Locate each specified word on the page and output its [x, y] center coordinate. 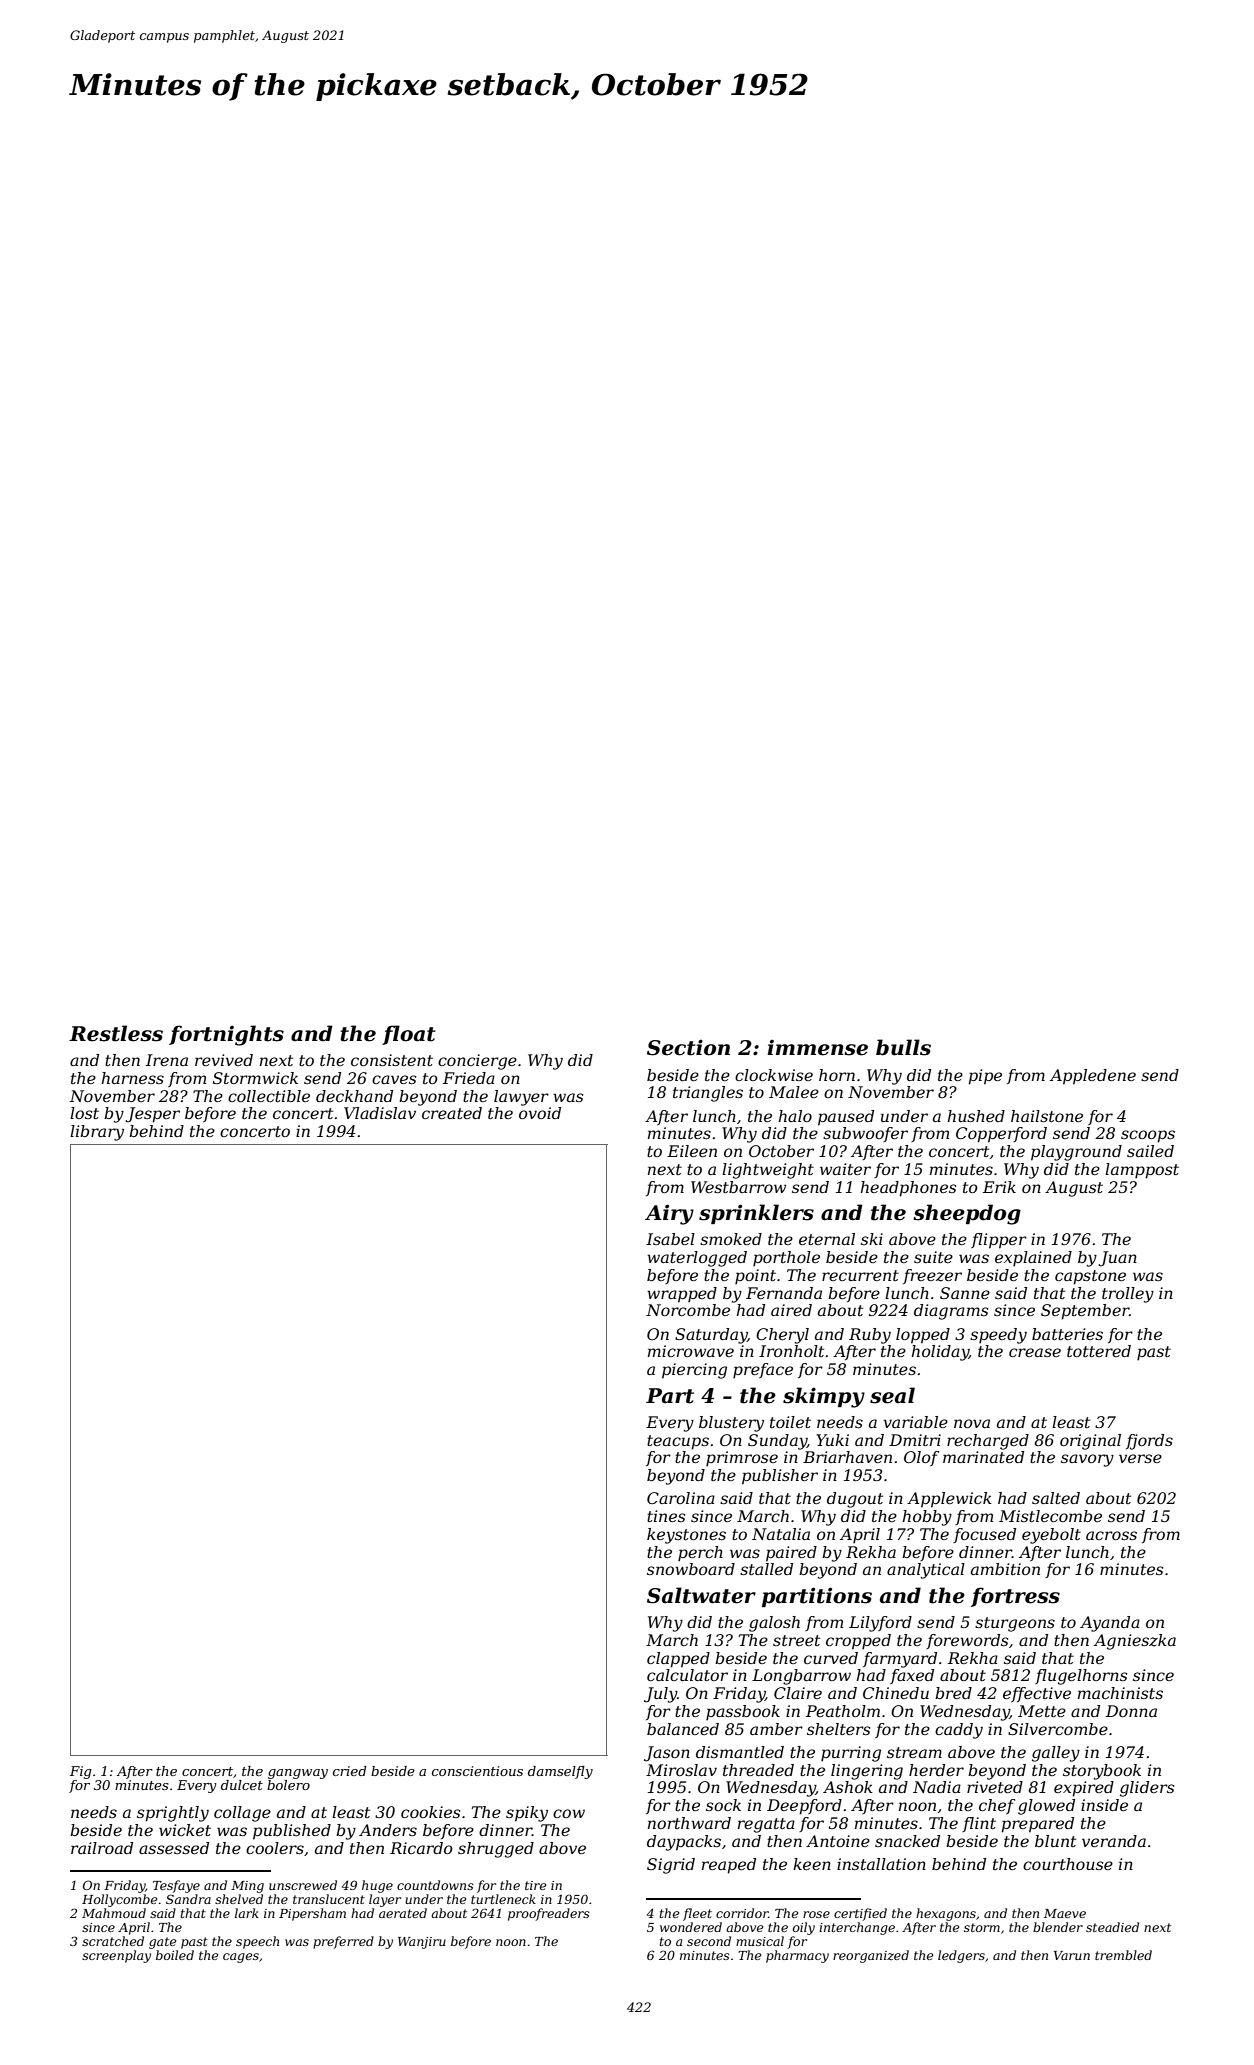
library [97, 1133]
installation [881, 1864]
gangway [298, 1774]
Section [688, 1048]
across [1111, 1535]
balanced [683, 1729]
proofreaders [549, 1914]
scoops [1148, 1136]
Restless [116, 1033]
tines [666, 1516]
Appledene [1093, 1077]
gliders [1147, 1789]
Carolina [681, 1498]
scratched [113, 1941]
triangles [708, 1094]
